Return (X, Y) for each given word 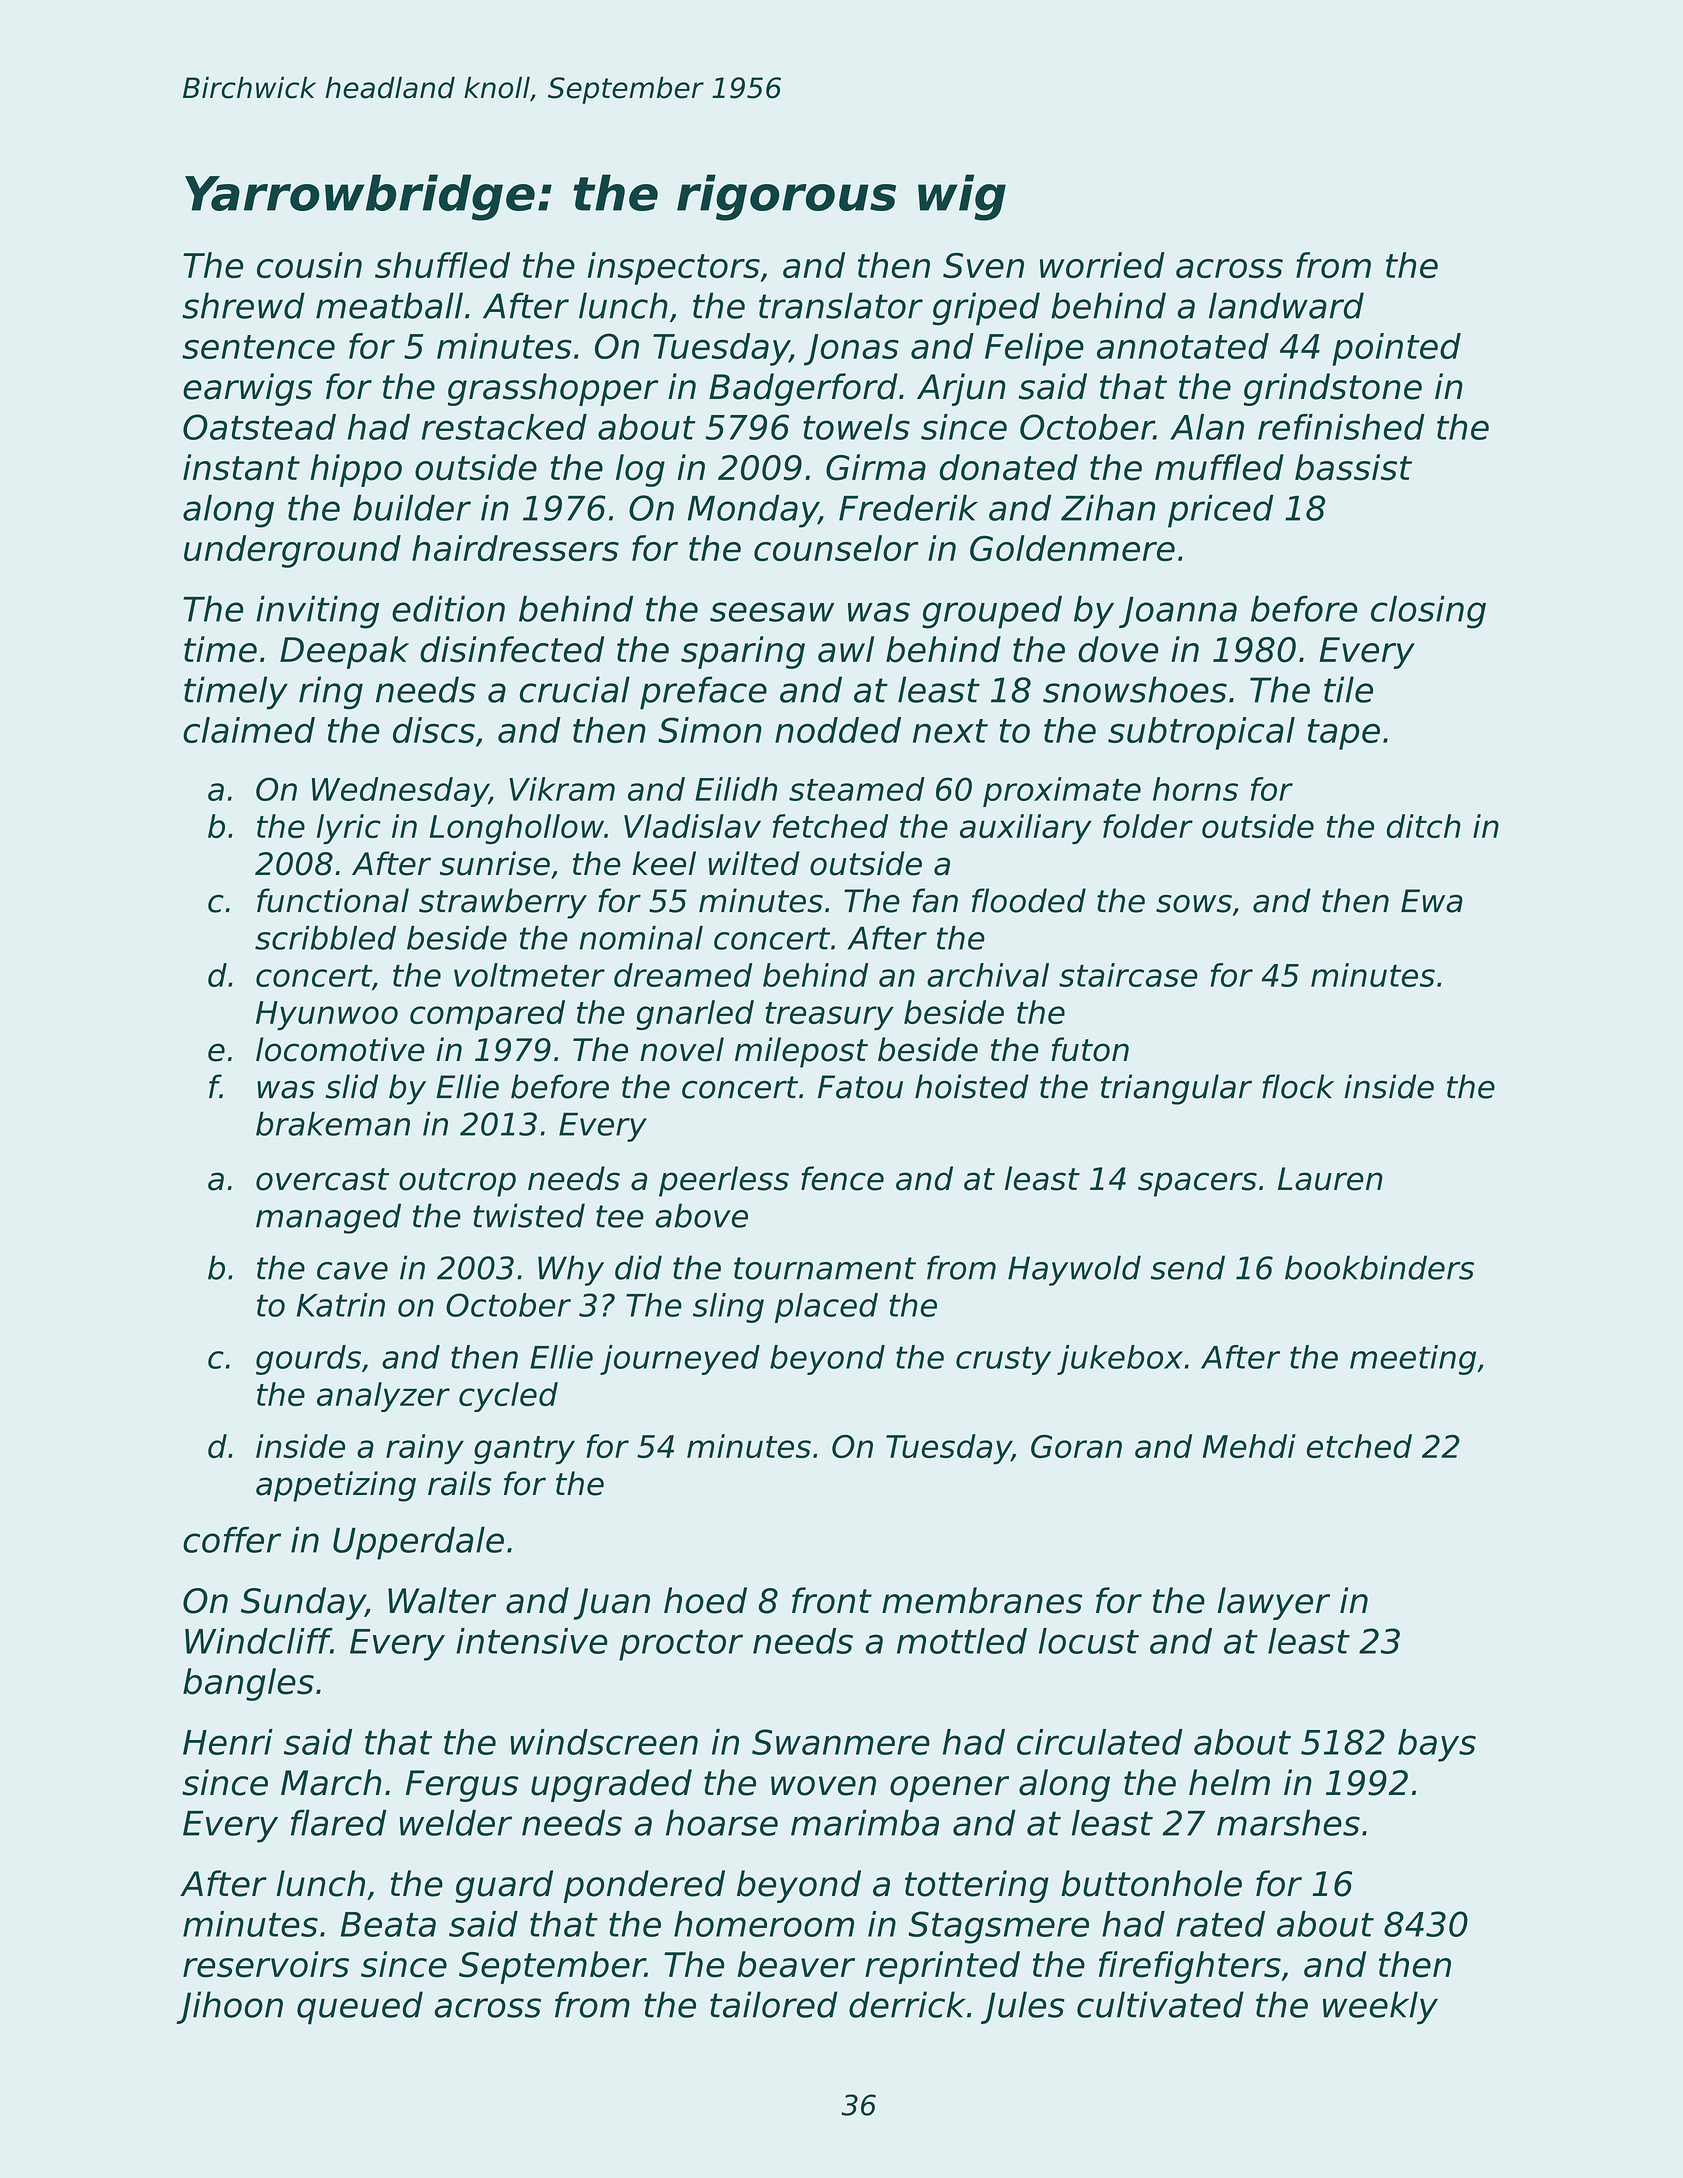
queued (360, 2007)
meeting (1413, 1360)
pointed (1396, 349)
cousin (309, 265)
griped (986, 309)
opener (949, 1789)
